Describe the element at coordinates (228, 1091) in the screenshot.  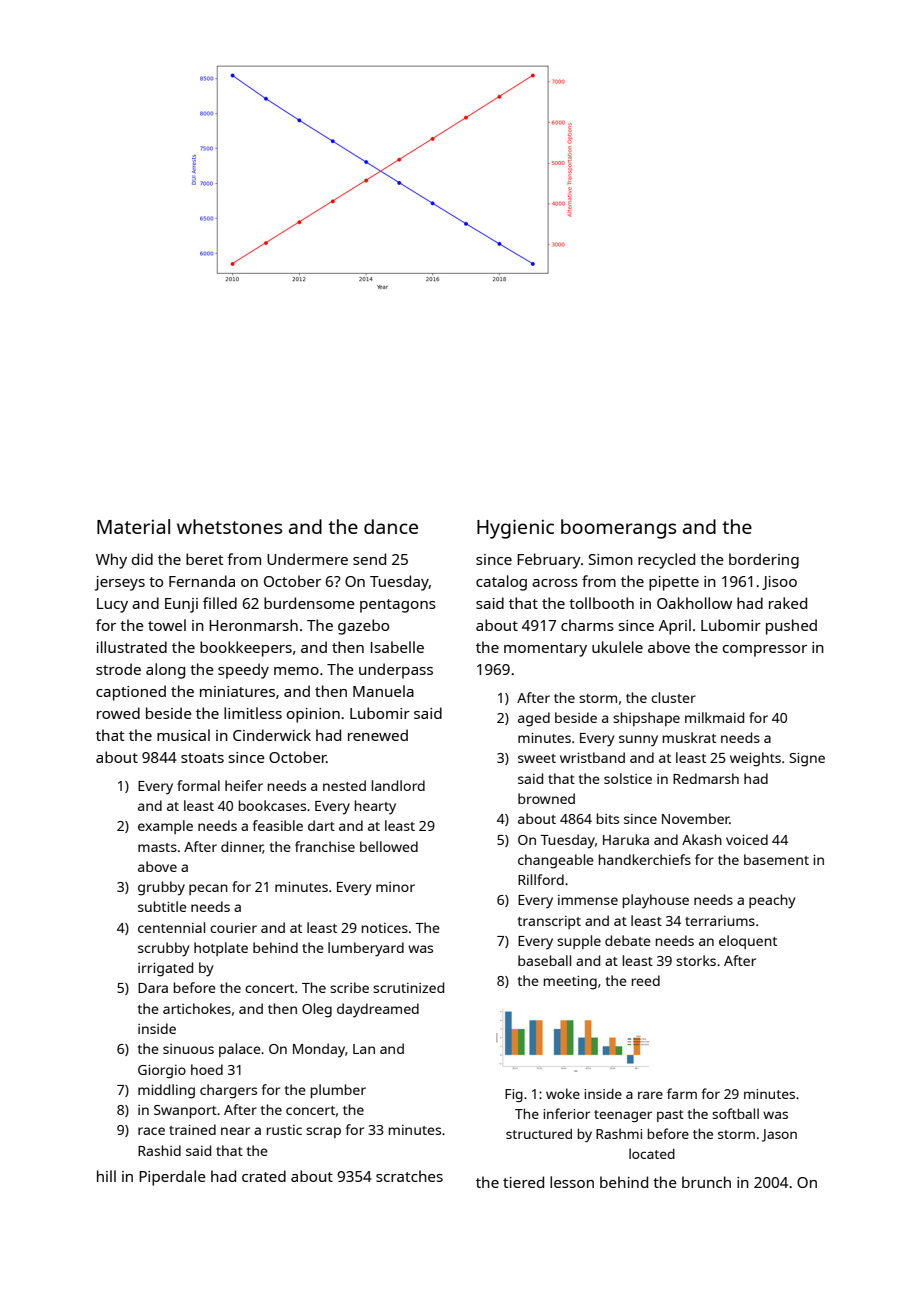
I see `chargers` at that location.
